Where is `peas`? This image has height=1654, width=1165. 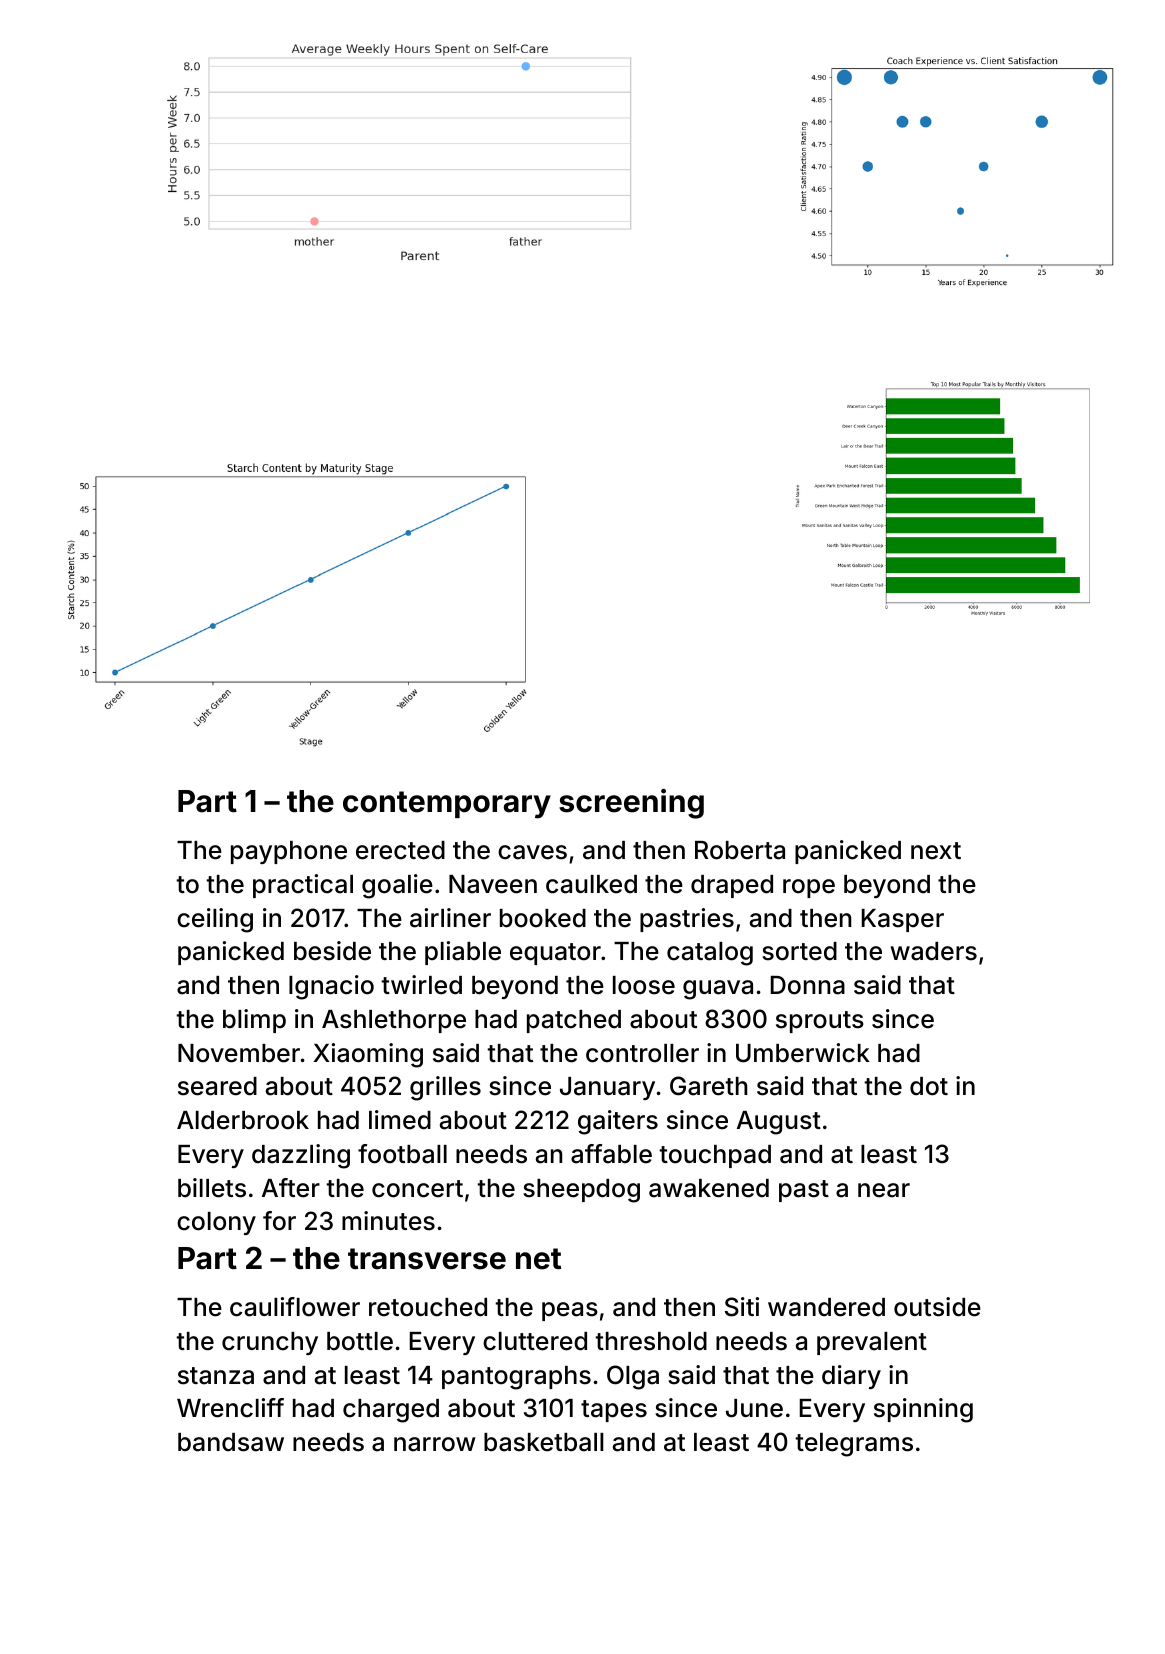
peas is located at coordinates (570, 1311).
